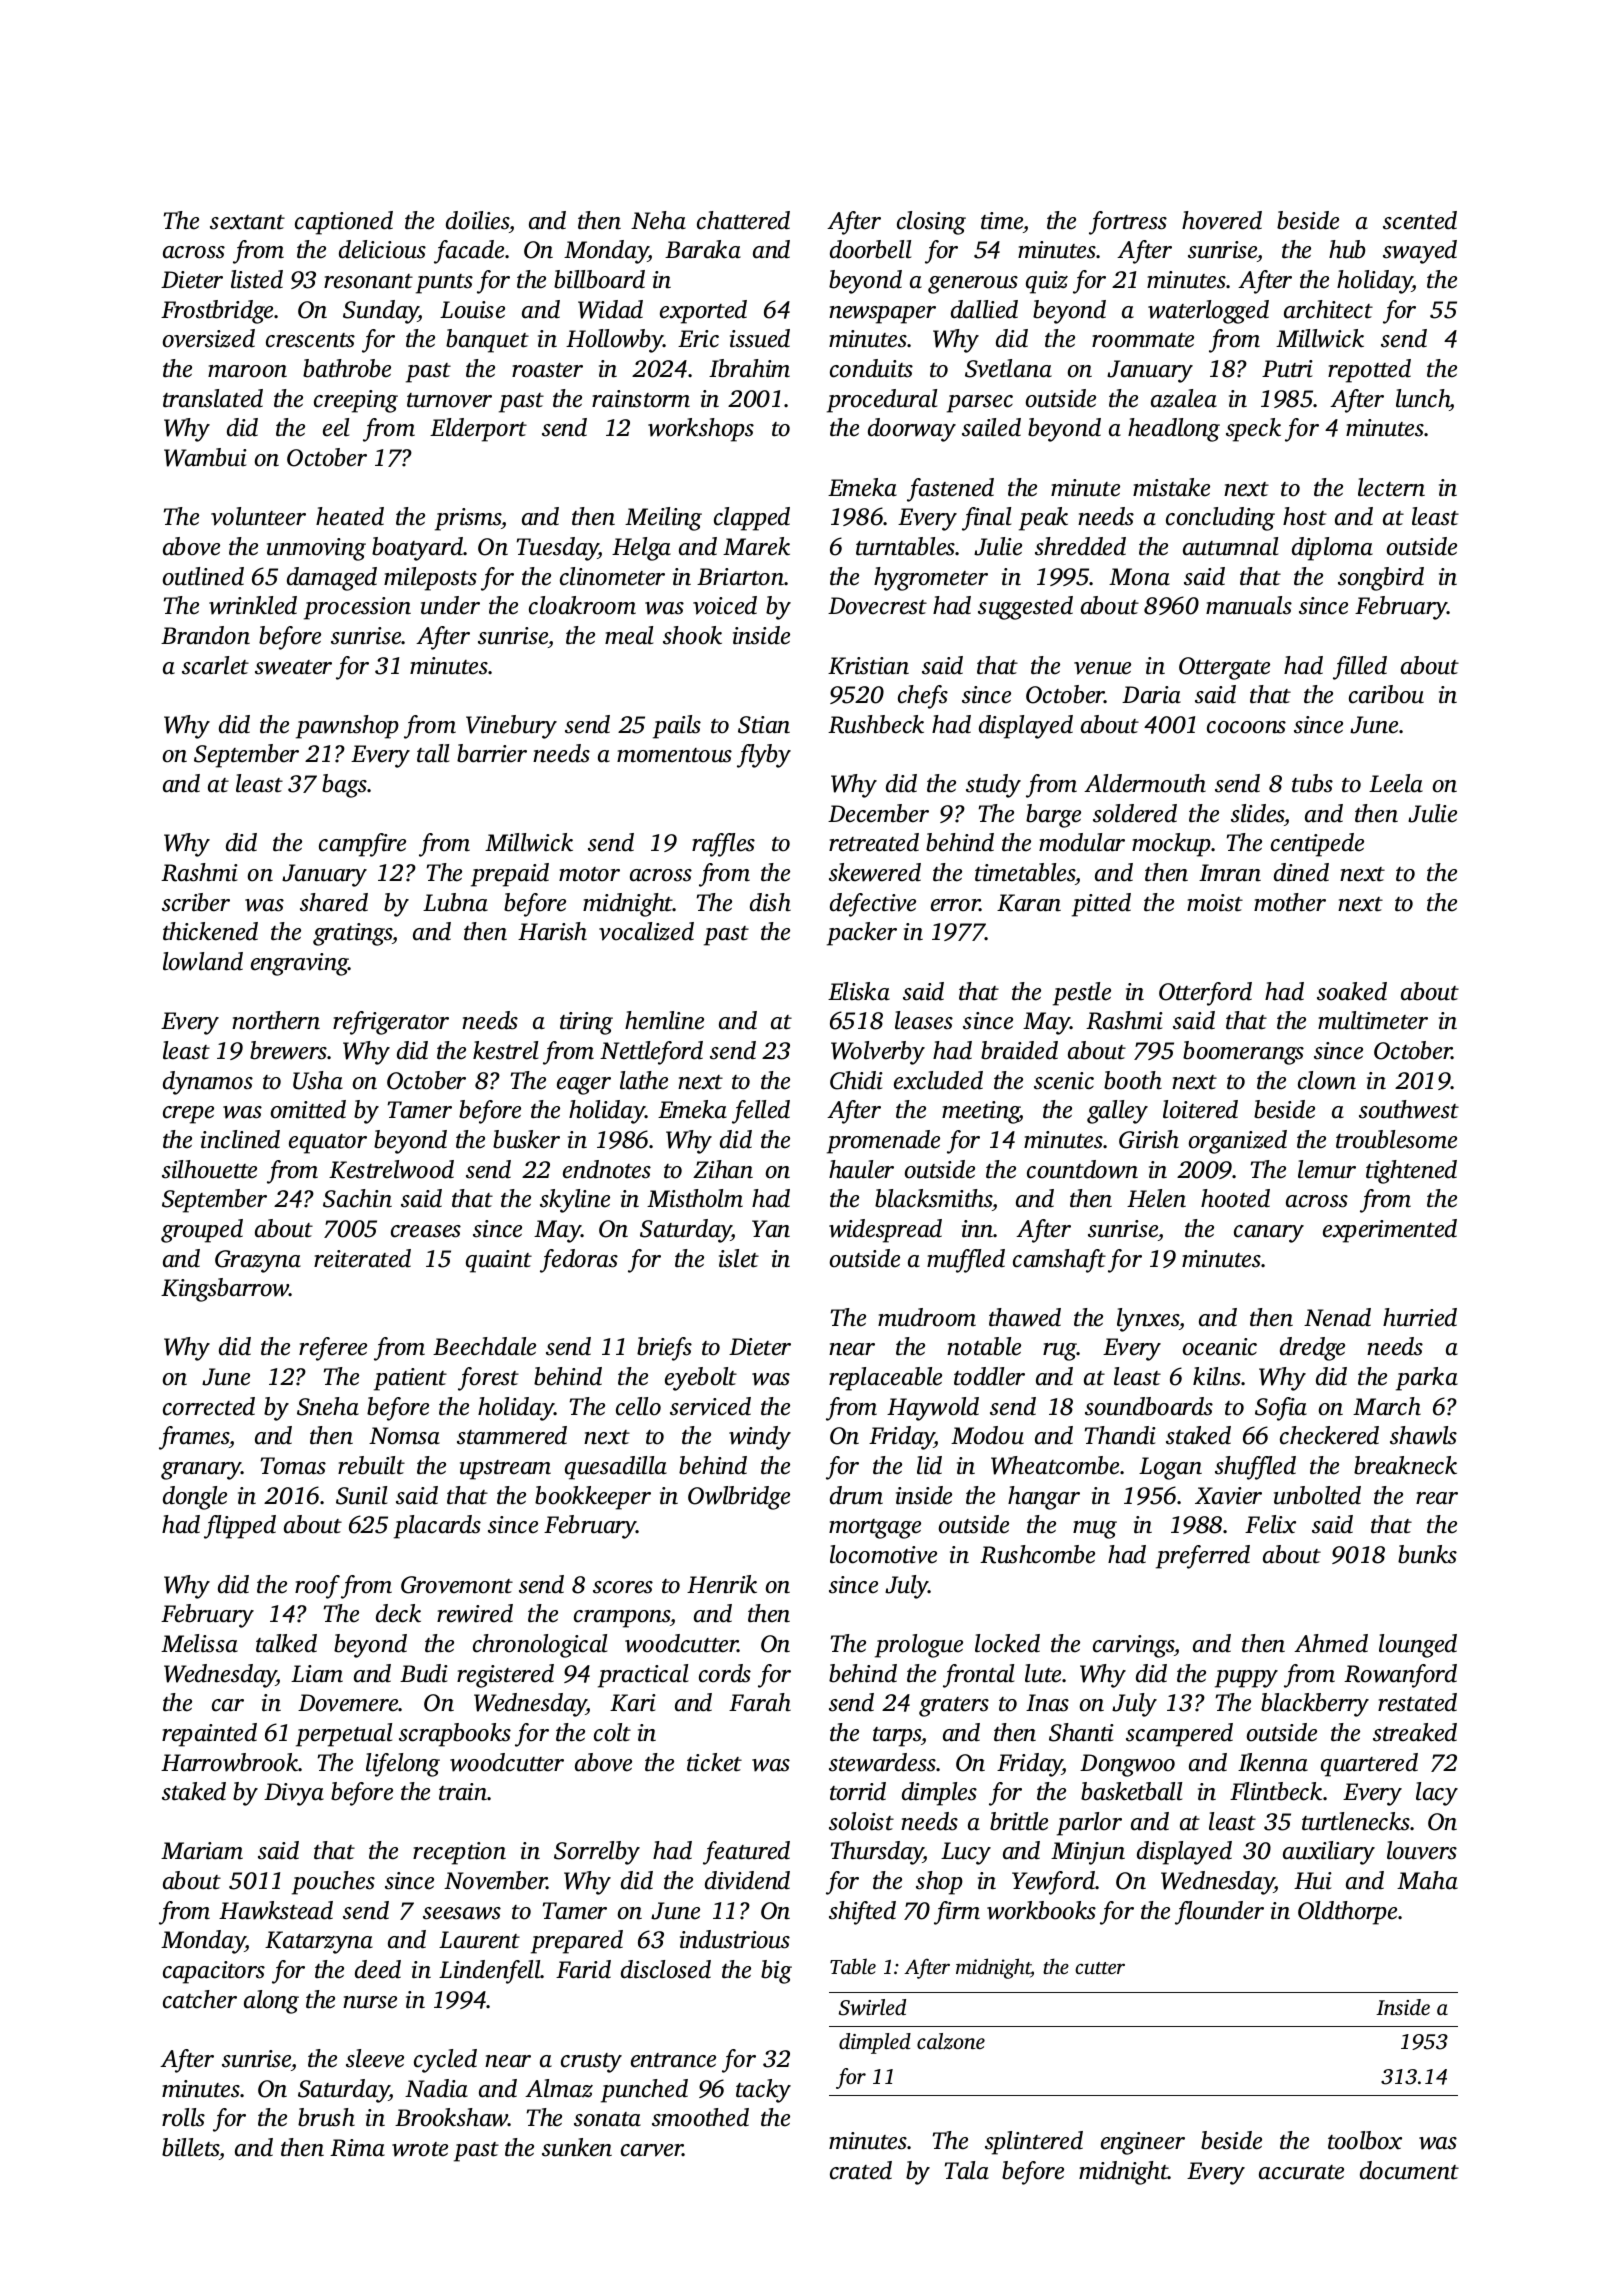 The width and height of the image is (1620, 2292). What do you see at coordinates (317, 1587) in the image?
I see `roof` at bounding box center [317, 1587].
